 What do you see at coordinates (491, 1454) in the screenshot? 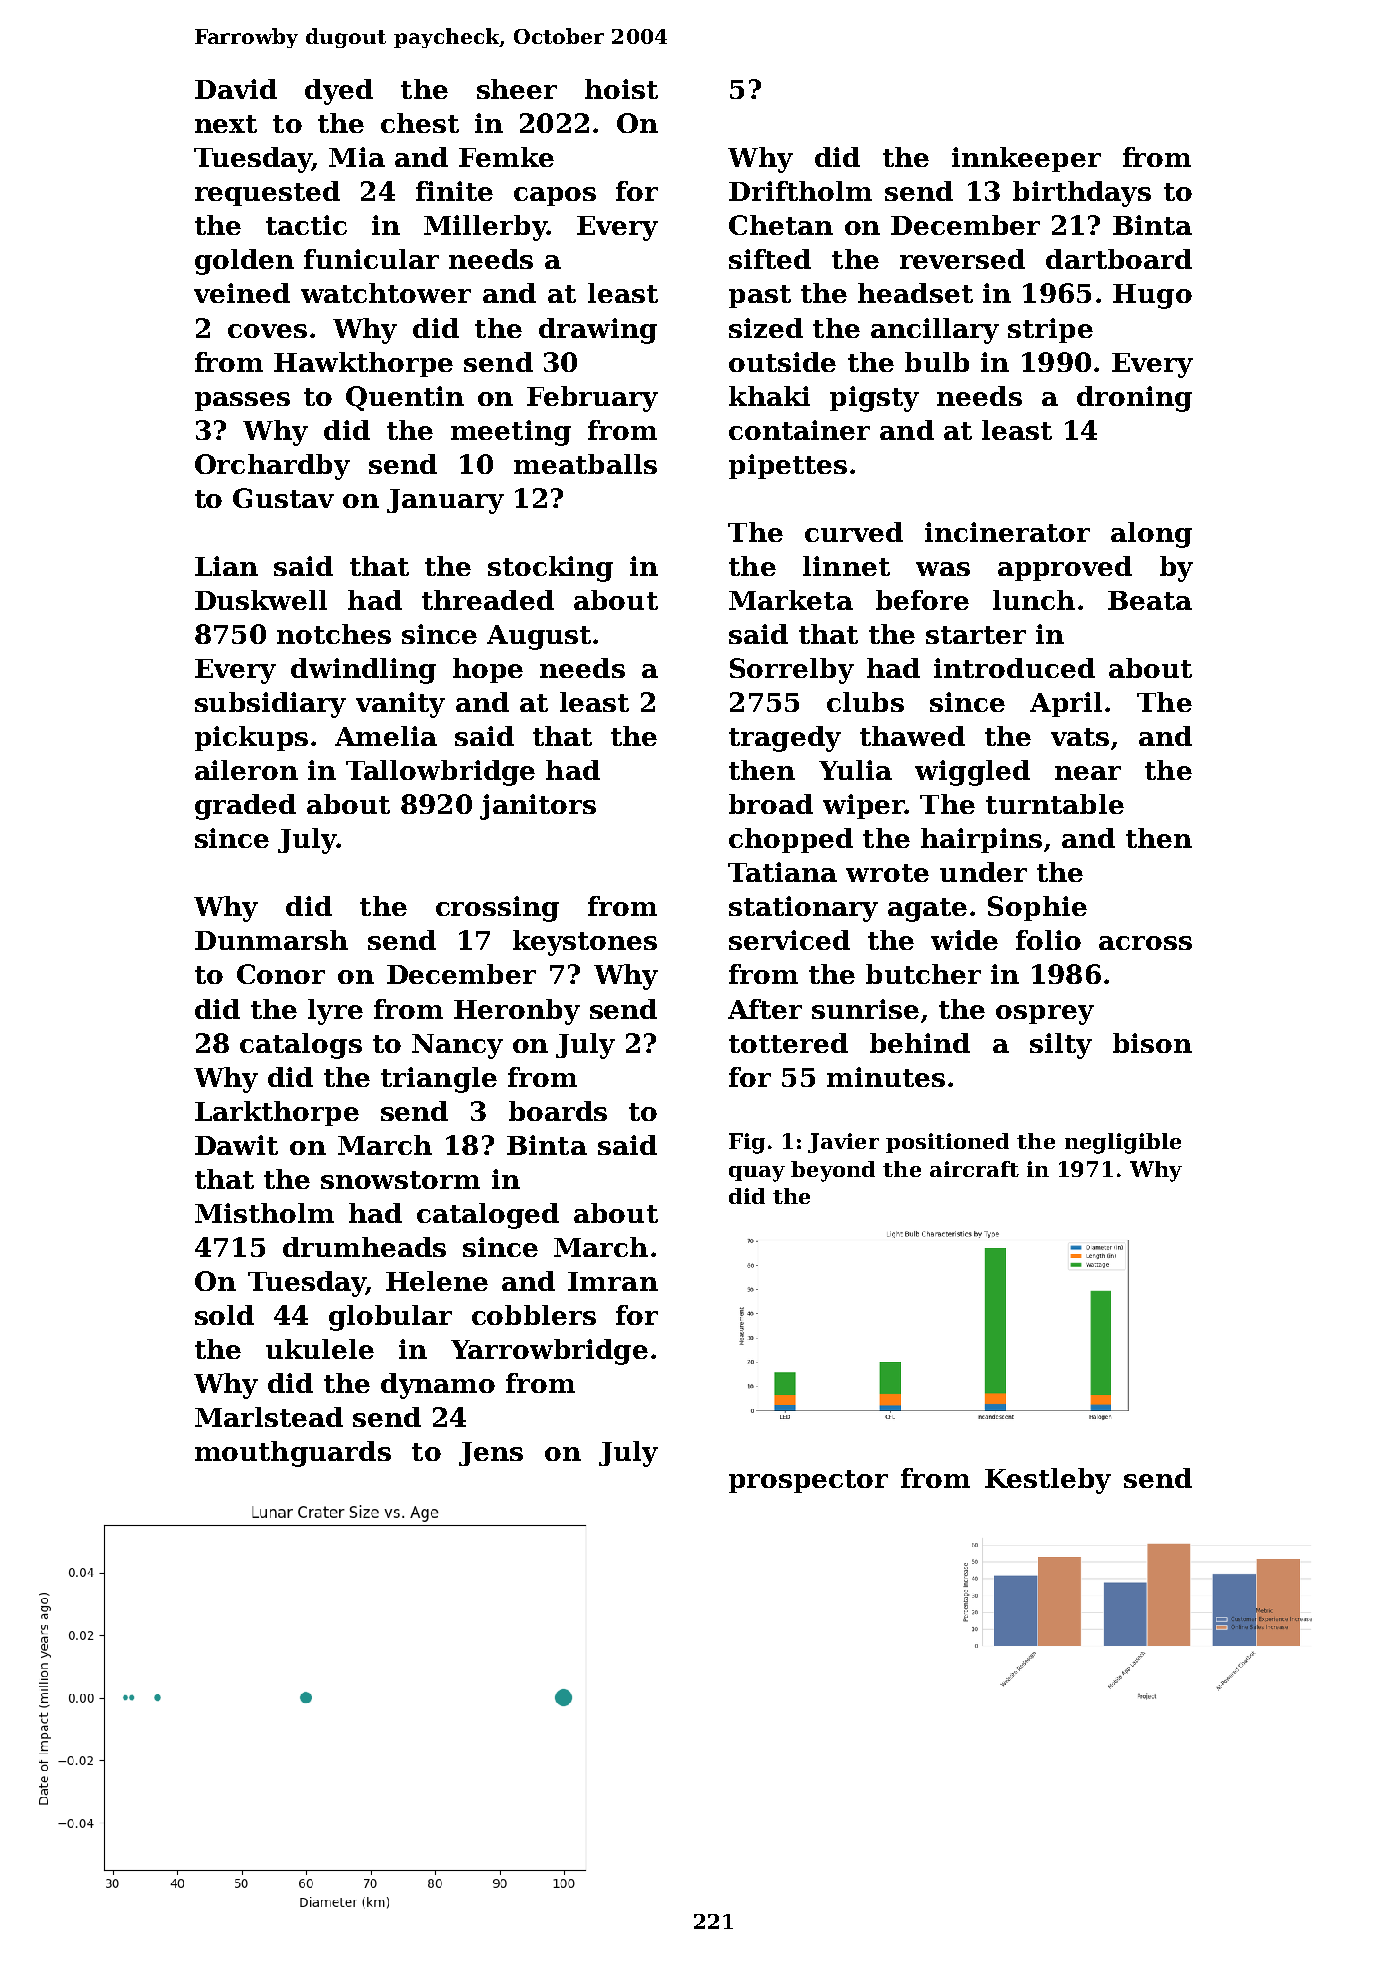
I see `Jens` at bounding box center [491, 1454].
